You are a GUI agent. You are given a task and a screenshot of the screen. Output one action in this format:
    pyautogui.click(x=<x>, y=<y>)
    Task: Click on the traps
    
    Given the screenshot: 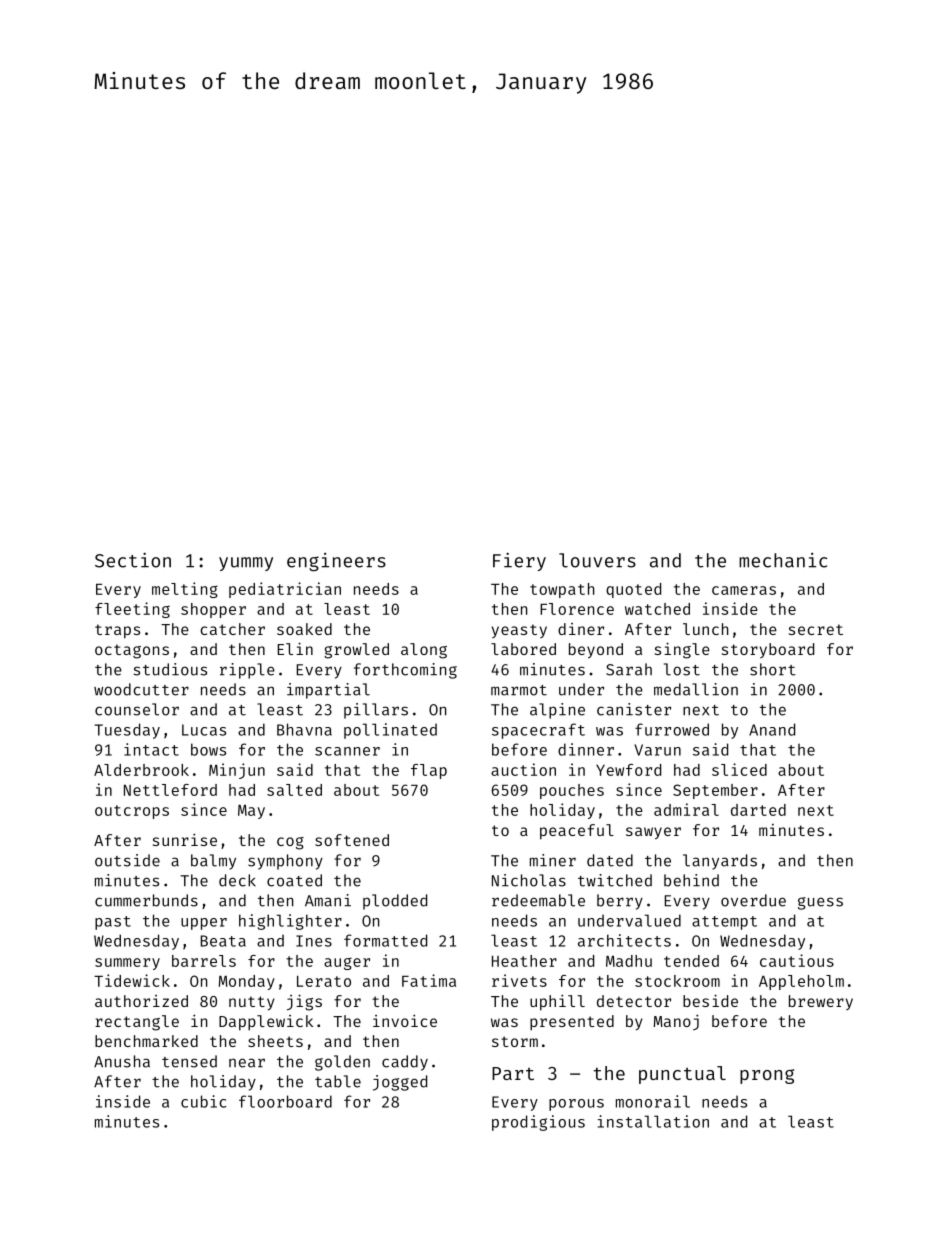 What is the action you would take?
    pyautogui.click(x=117, y=631)
